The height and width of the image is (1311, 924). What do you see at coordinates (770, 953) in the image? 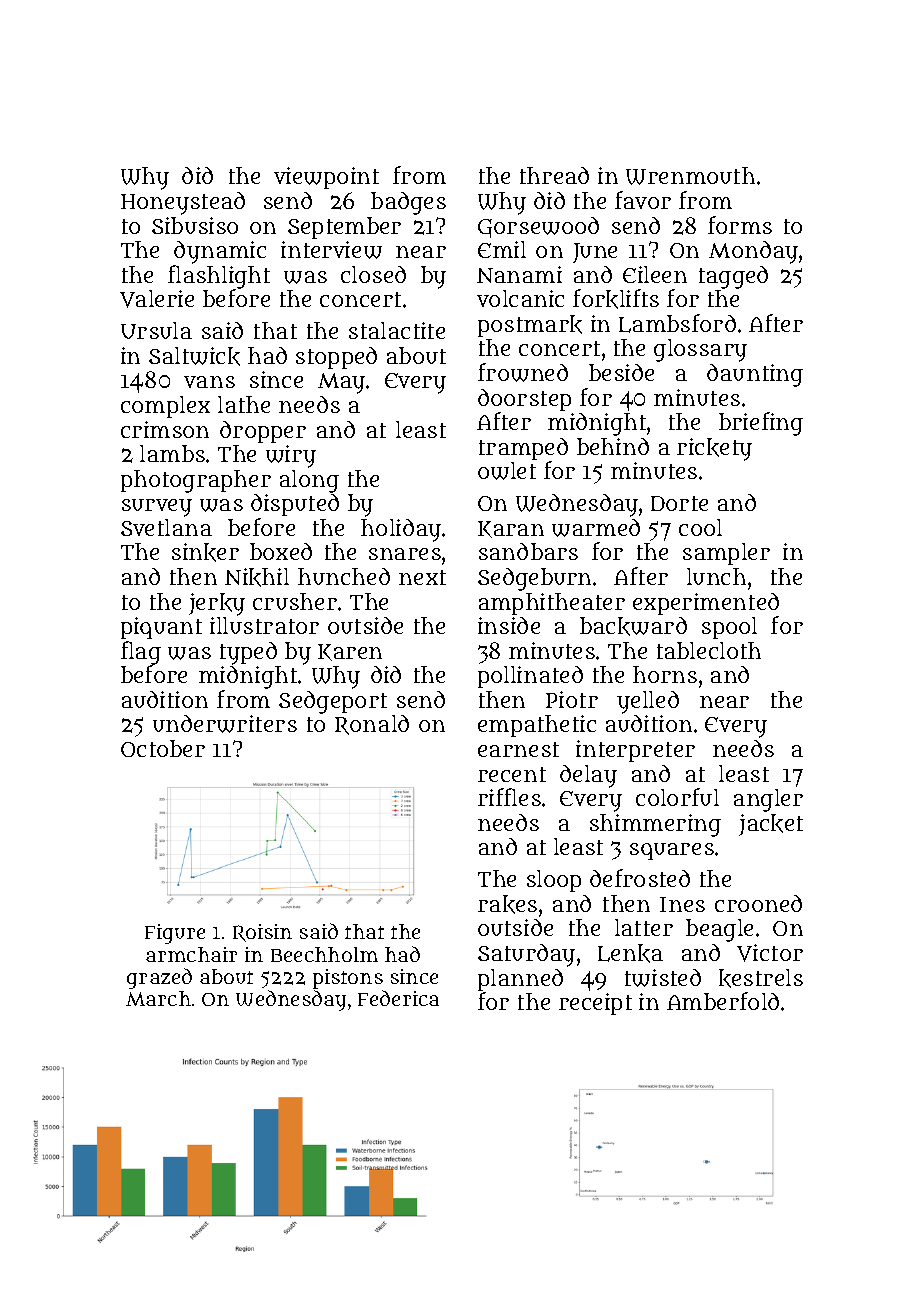
I see `Victor` at bounding box center [770, 953].
